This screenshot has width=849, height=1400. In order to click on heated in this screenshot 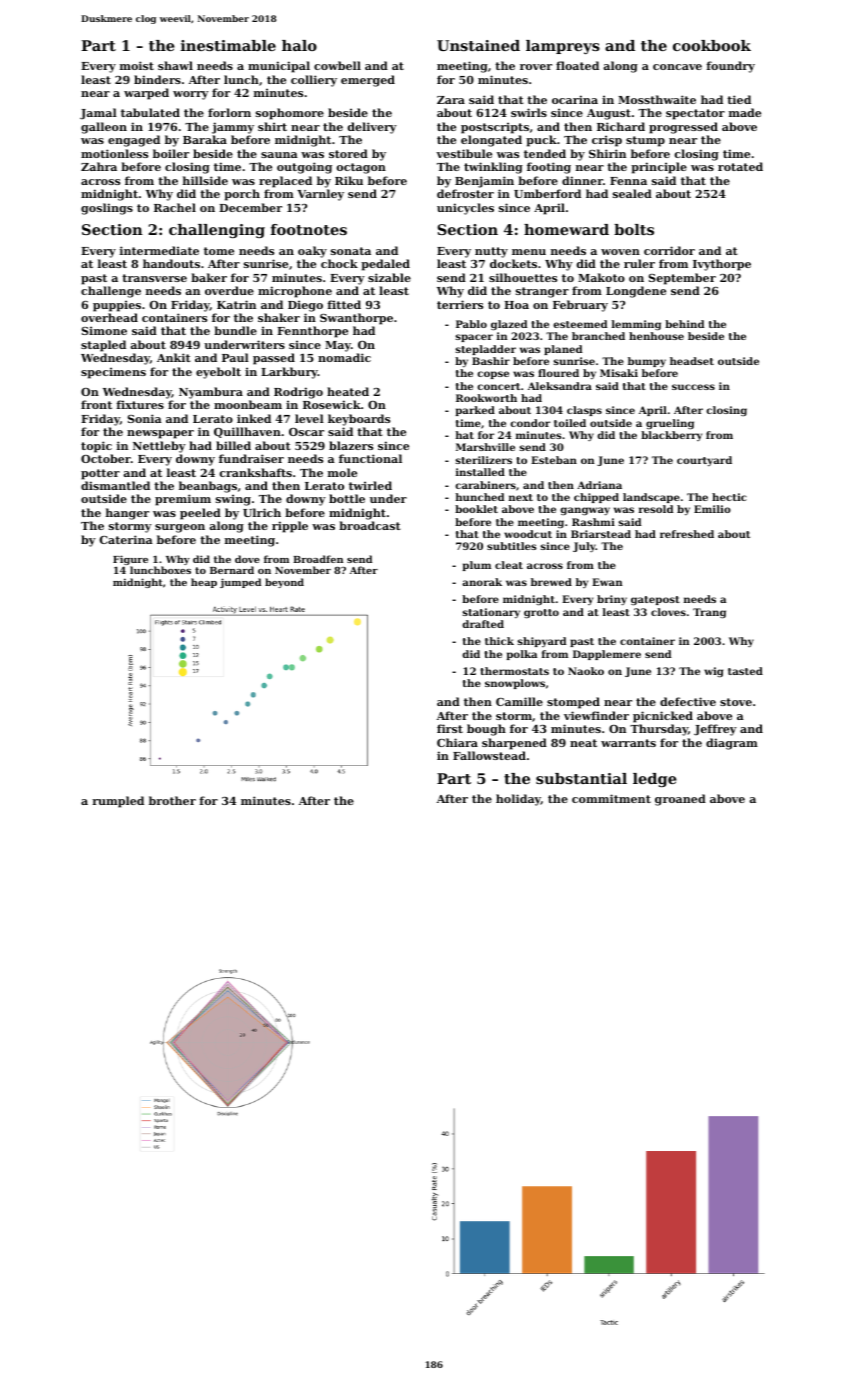, I will do `click(348, 391)`.
